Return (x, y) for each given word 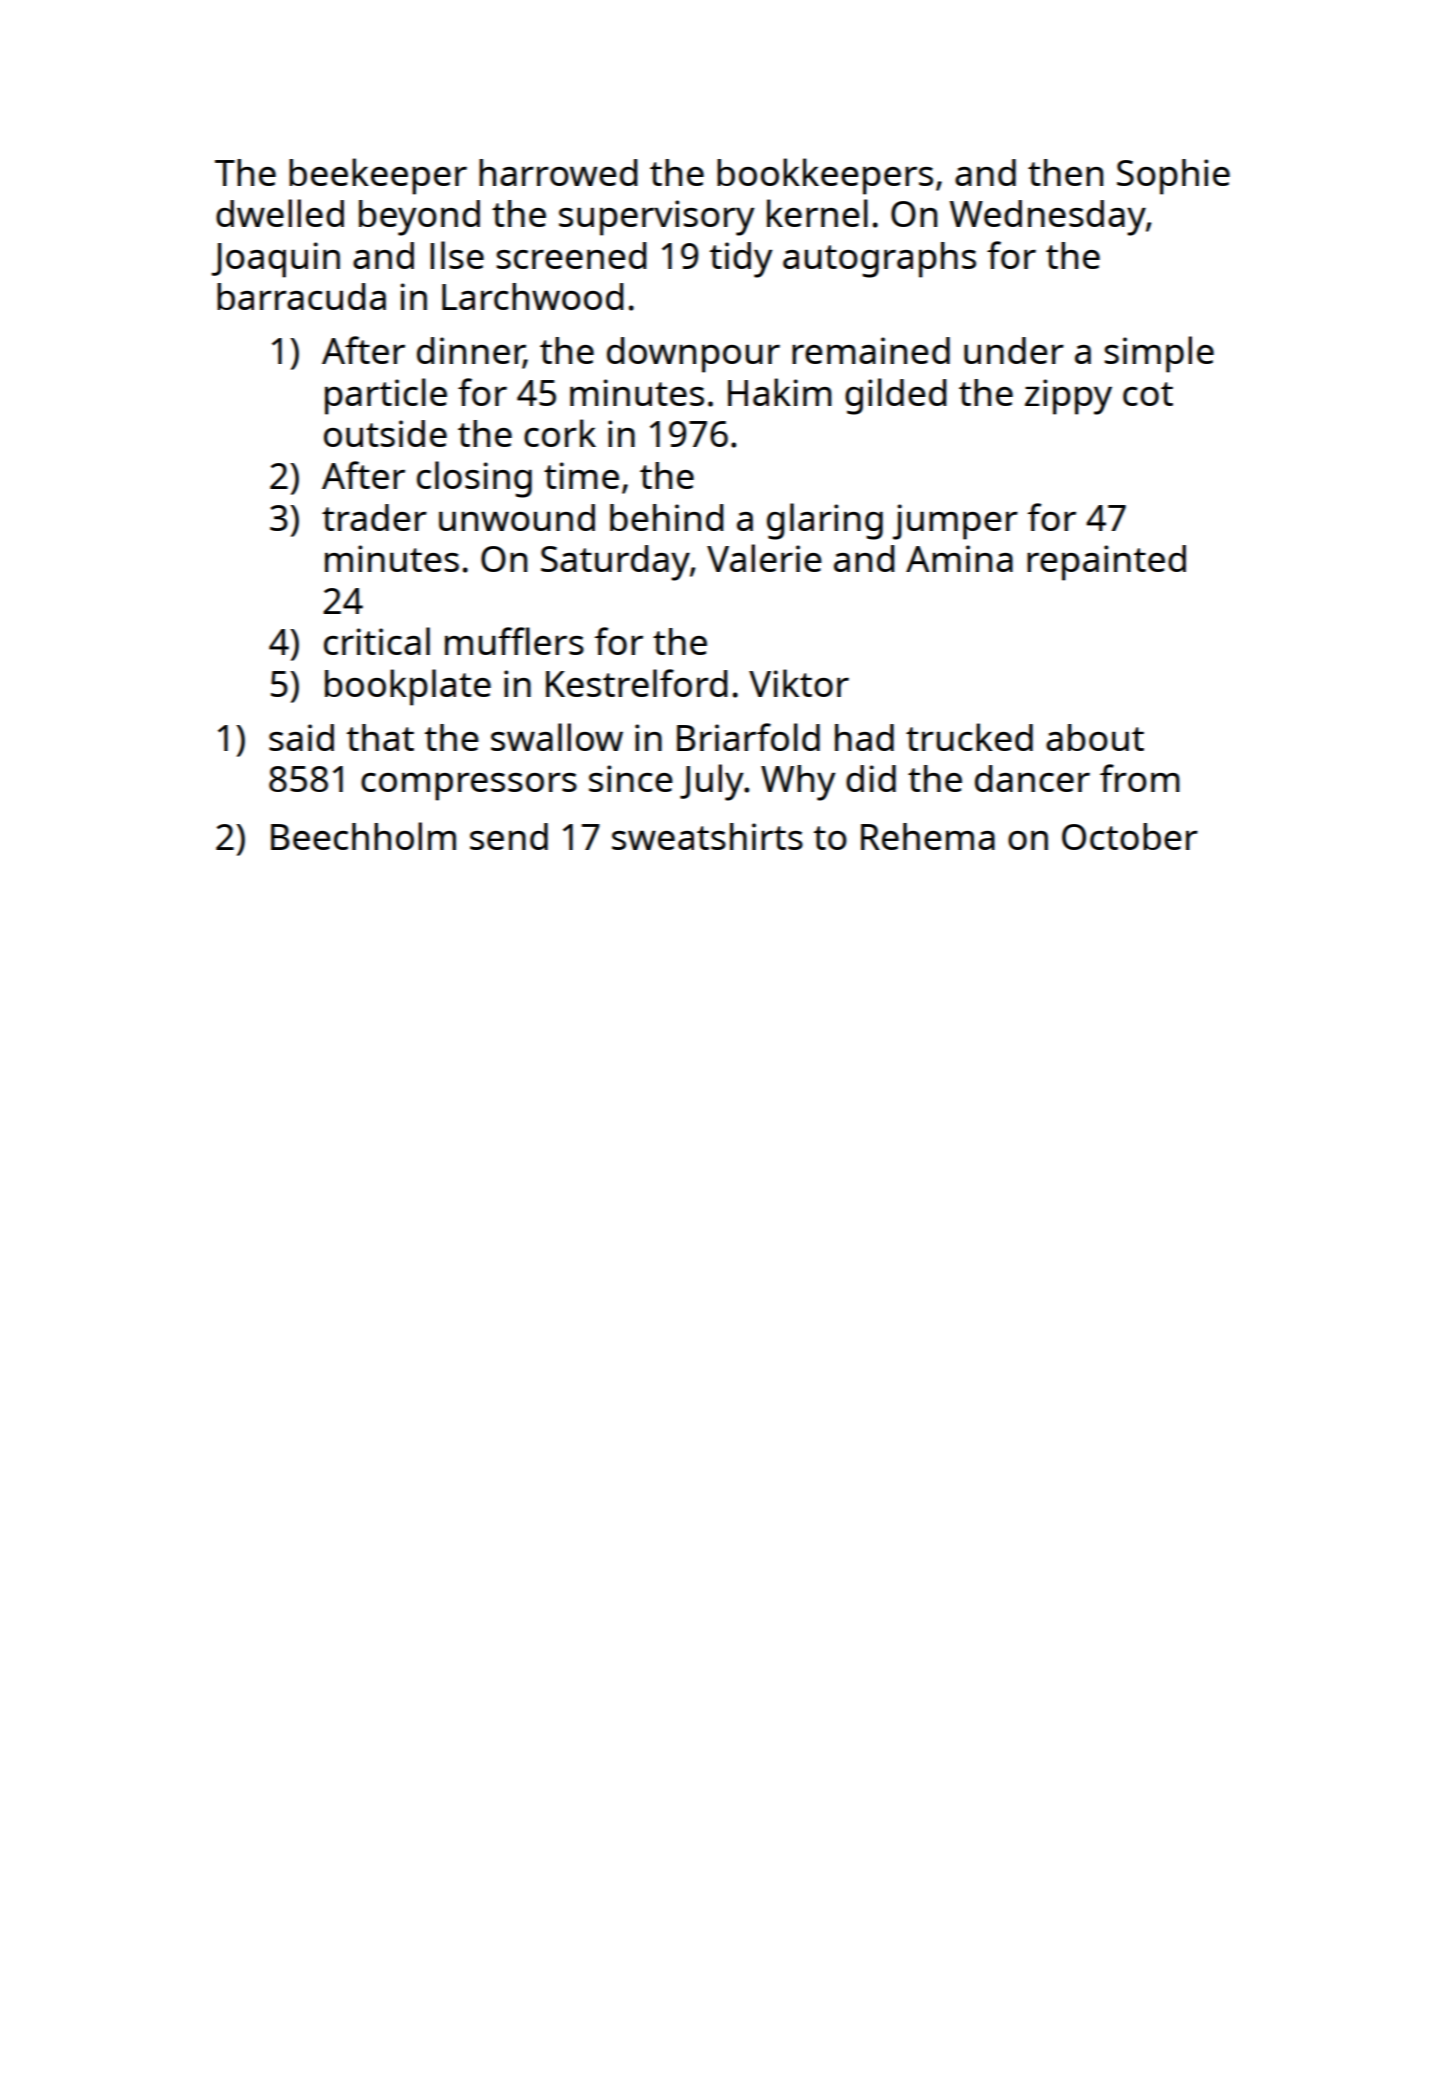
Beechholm (363, 836)
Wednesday (1048, 218)
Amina (959, 558)
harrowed (558, 172)
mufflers (514, 641)
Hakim (780, 392)
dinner (470, 352)
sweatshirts (707, 836)
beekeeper (378, 176)
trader (374, 517)
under (1014, 350)
